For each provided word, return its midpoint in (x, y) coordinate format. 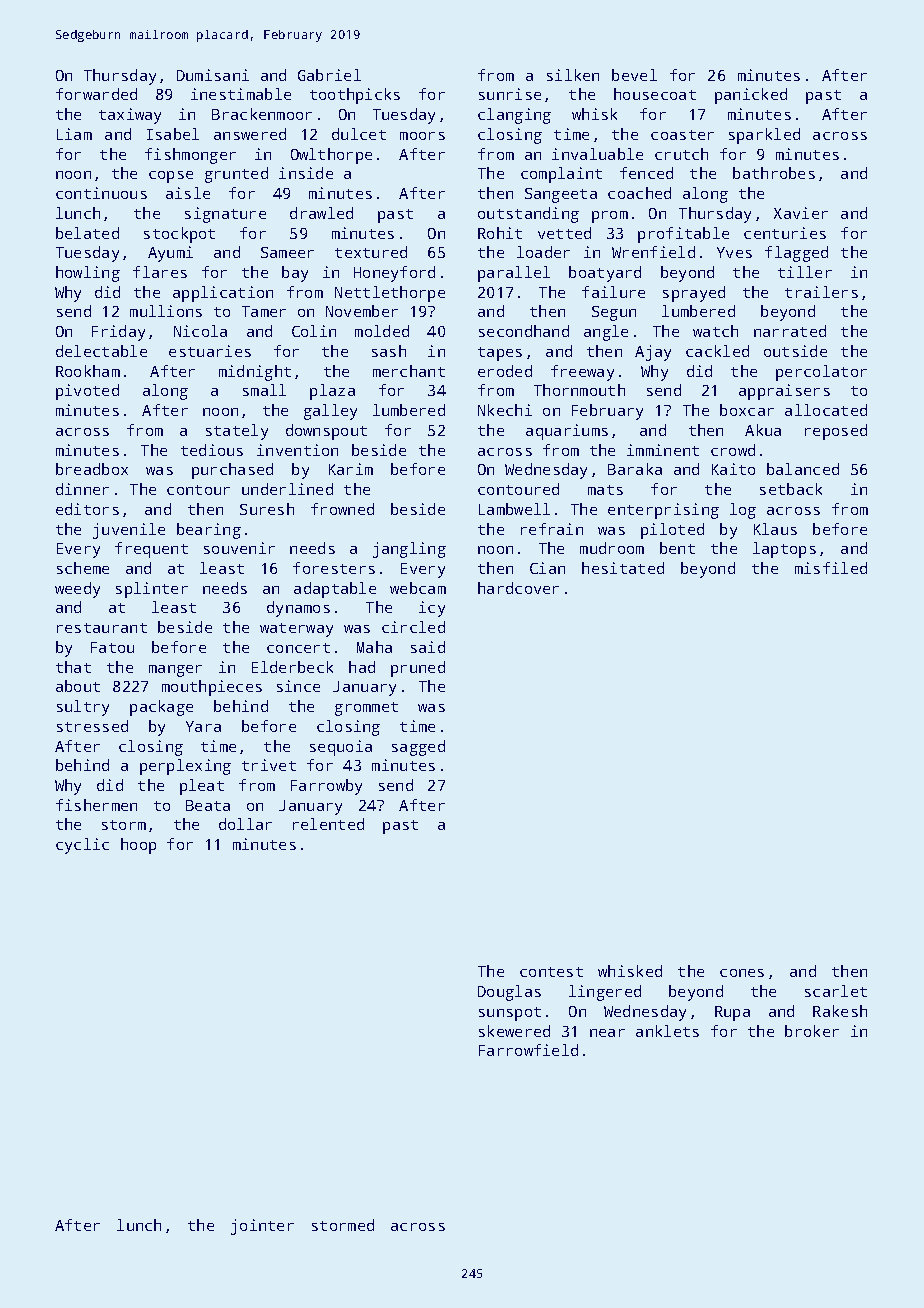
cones (742, 973)
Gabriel (329, 75)
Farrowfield (528, 1050)
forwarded (96, 94)
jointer (262, 1227)
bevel (634, 75)
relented (328, 824)
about (78, 686)
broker (812, 1031)
